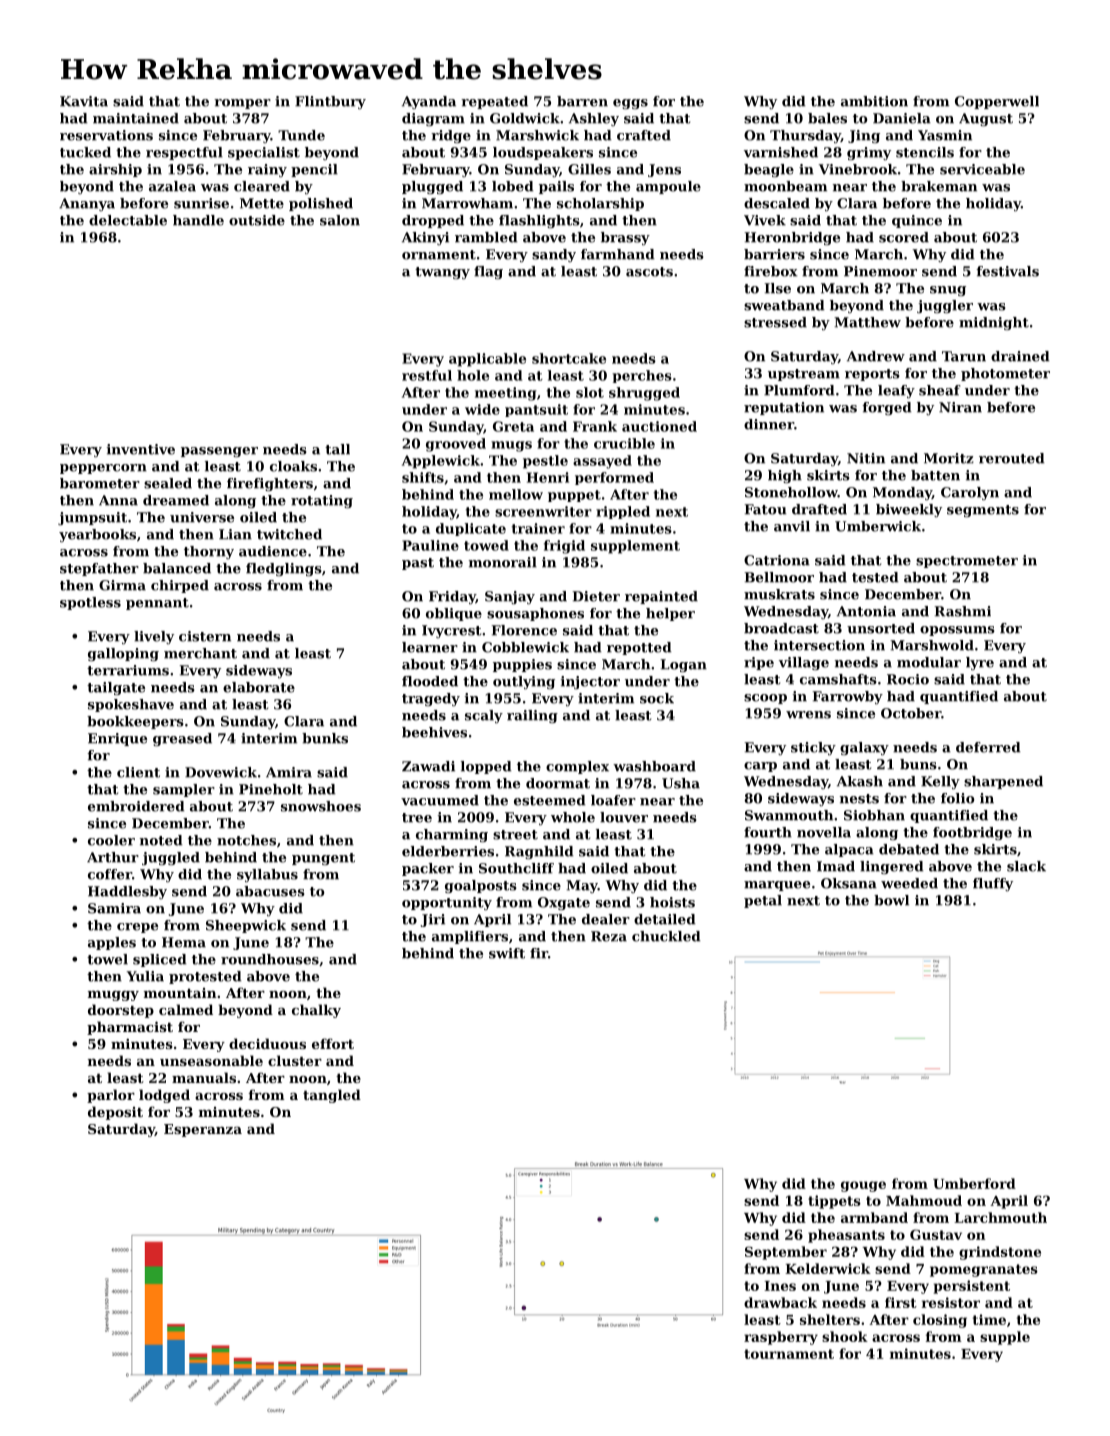  What do you see at coordinates (332, 1096) in the screenshot?
I see `tangled` at bounding box center [332, 1096].
